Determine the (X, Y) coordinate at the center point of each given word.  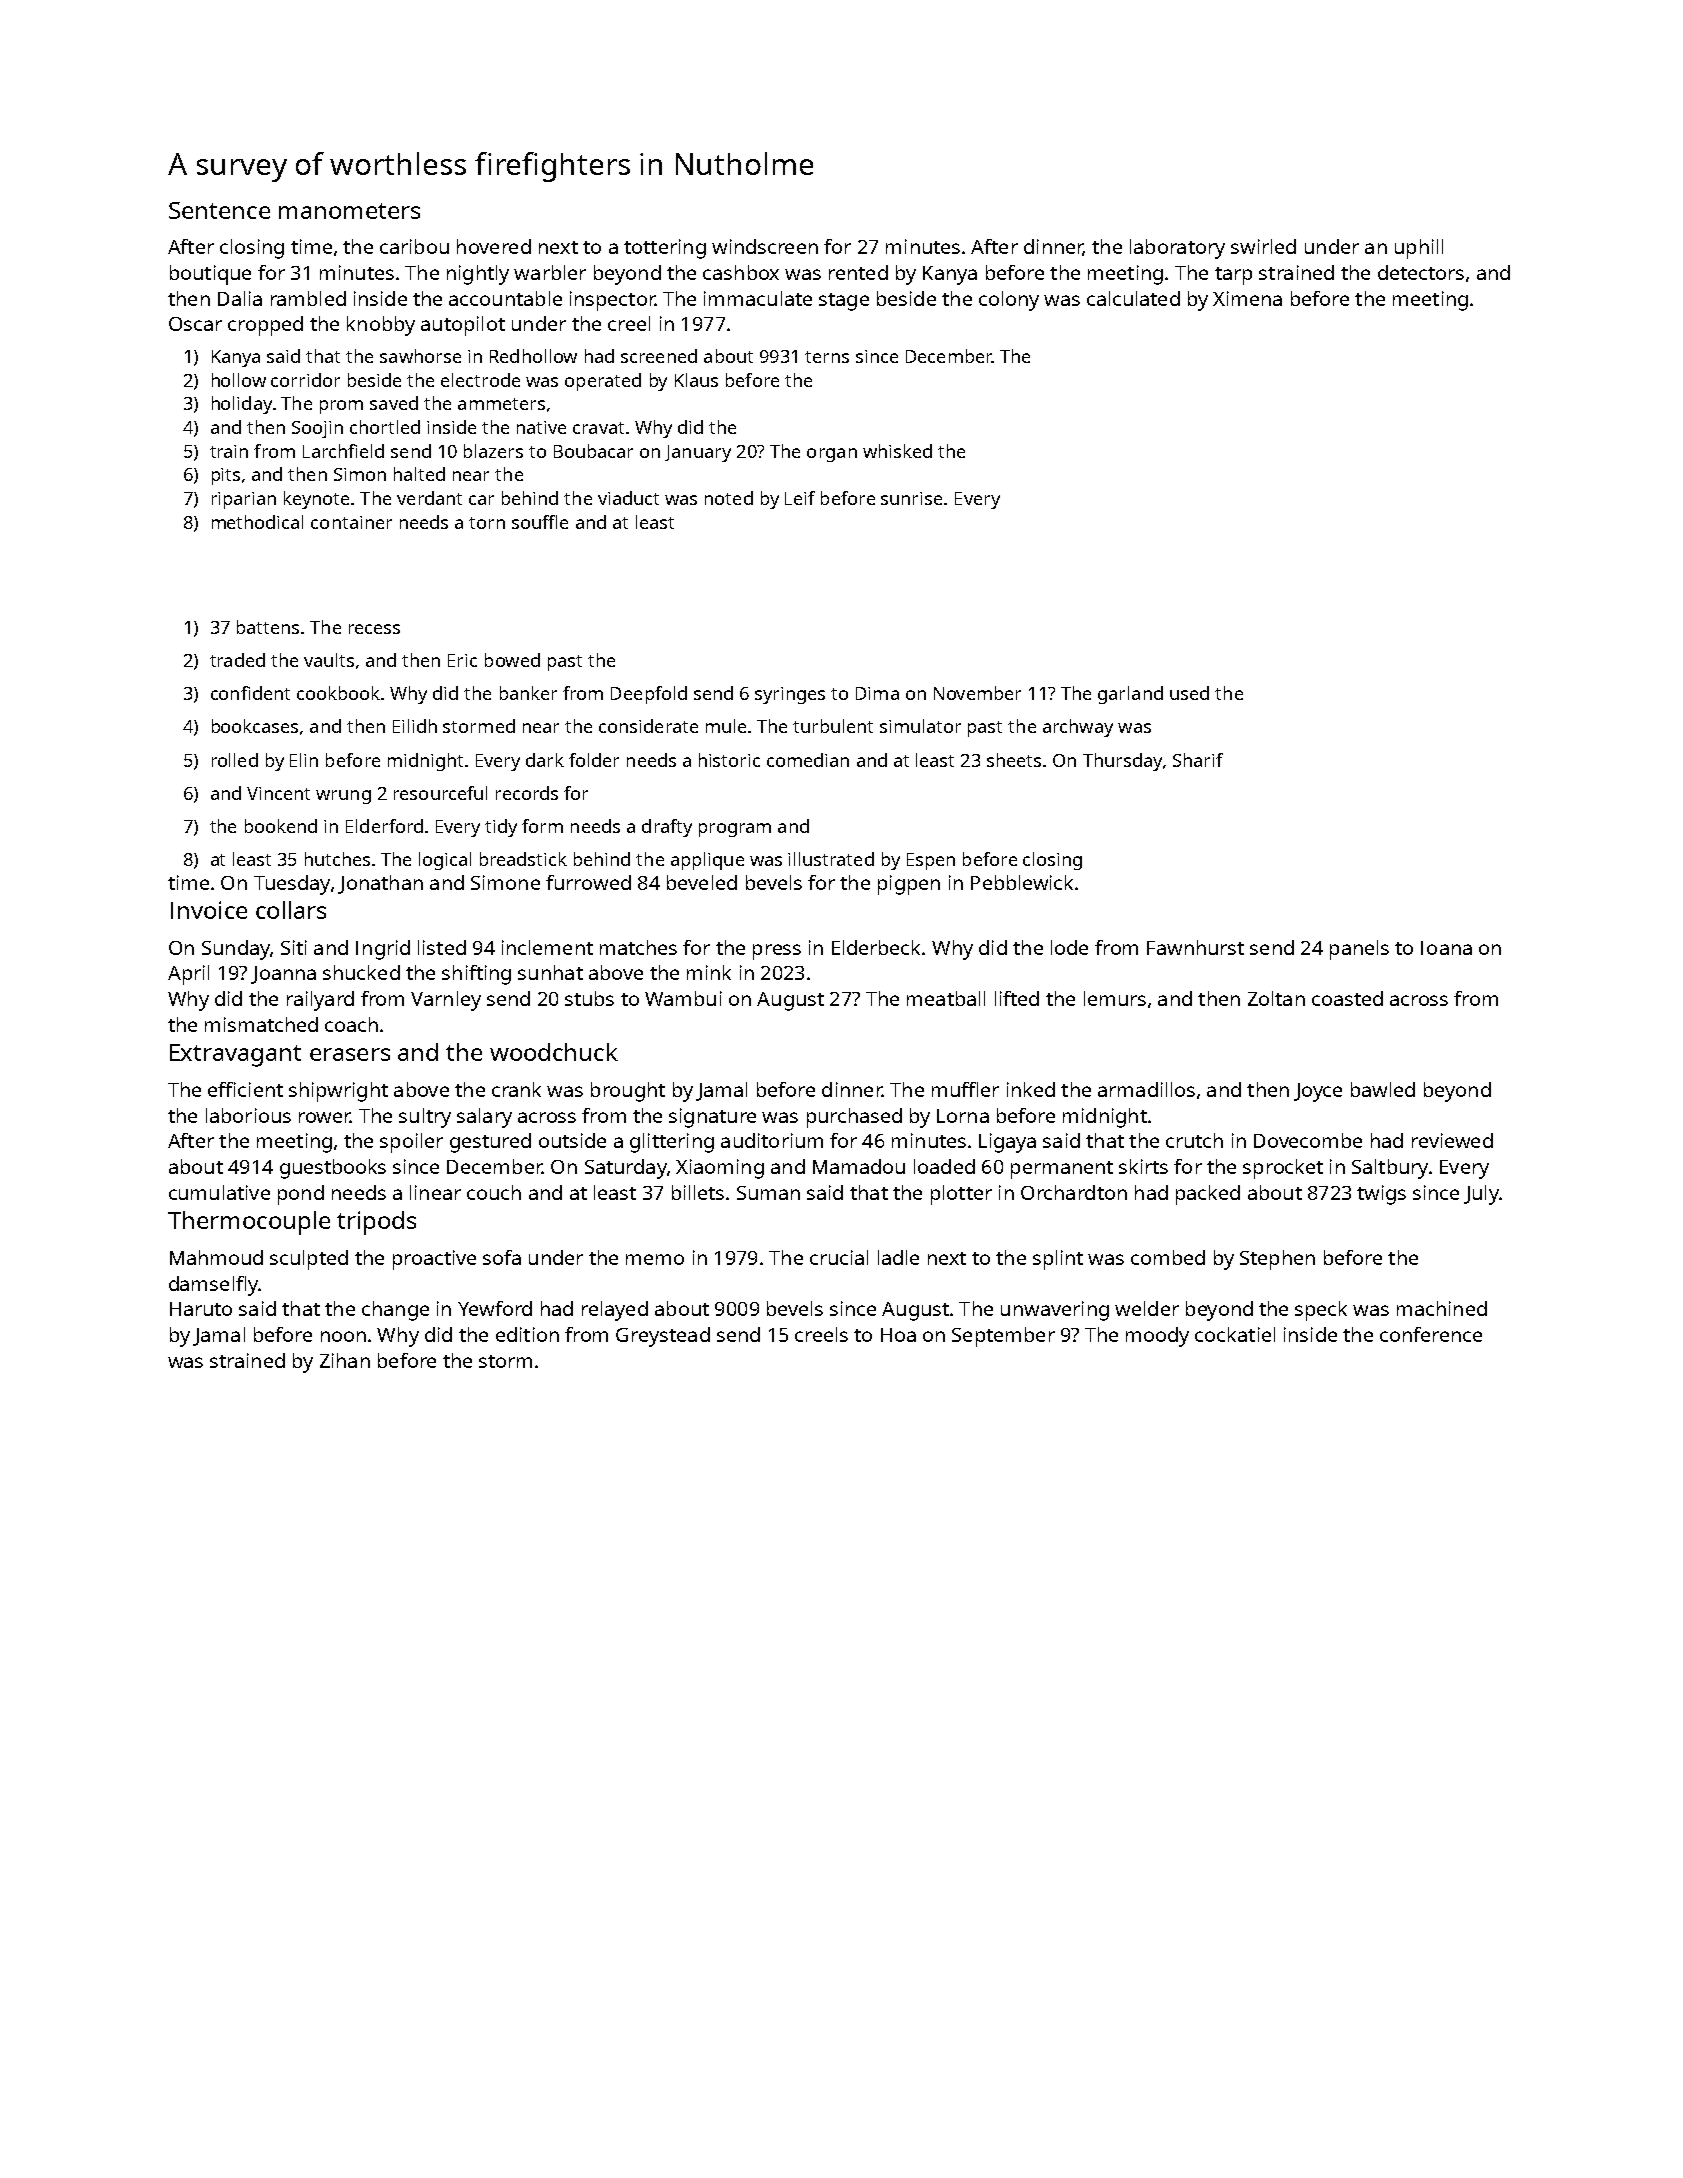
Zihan (345, 1360)
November (977, 693)
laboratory (1177, 249)
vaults (329, 660)
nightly (478, 275)
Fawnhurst (1195, 947)
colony (1009, 301)
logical (445, 861)
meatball (946, 998)
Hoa (898, 1335)
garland (1130, 695)
